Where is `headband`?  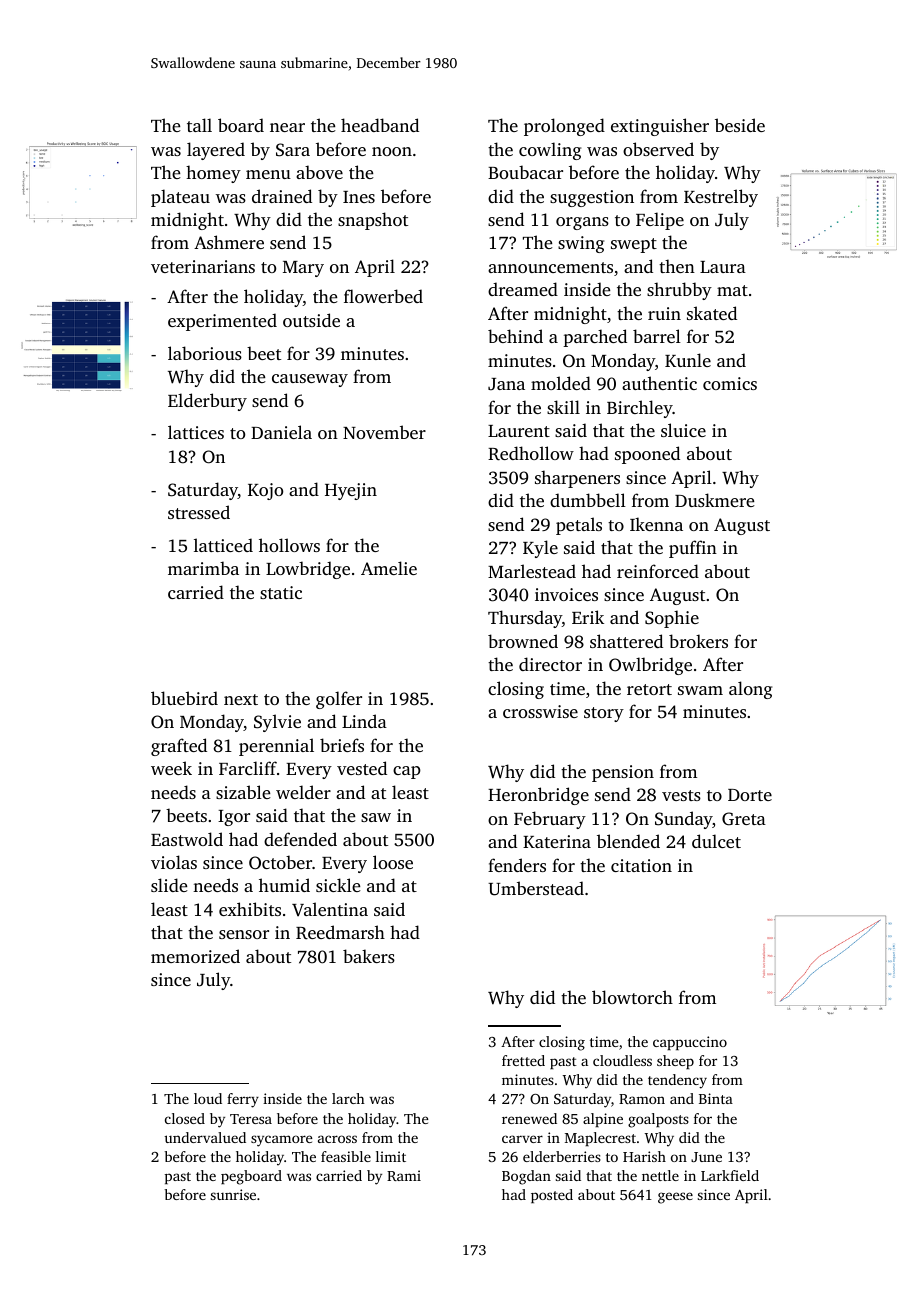
headband is located at coordinates (380, 125).
